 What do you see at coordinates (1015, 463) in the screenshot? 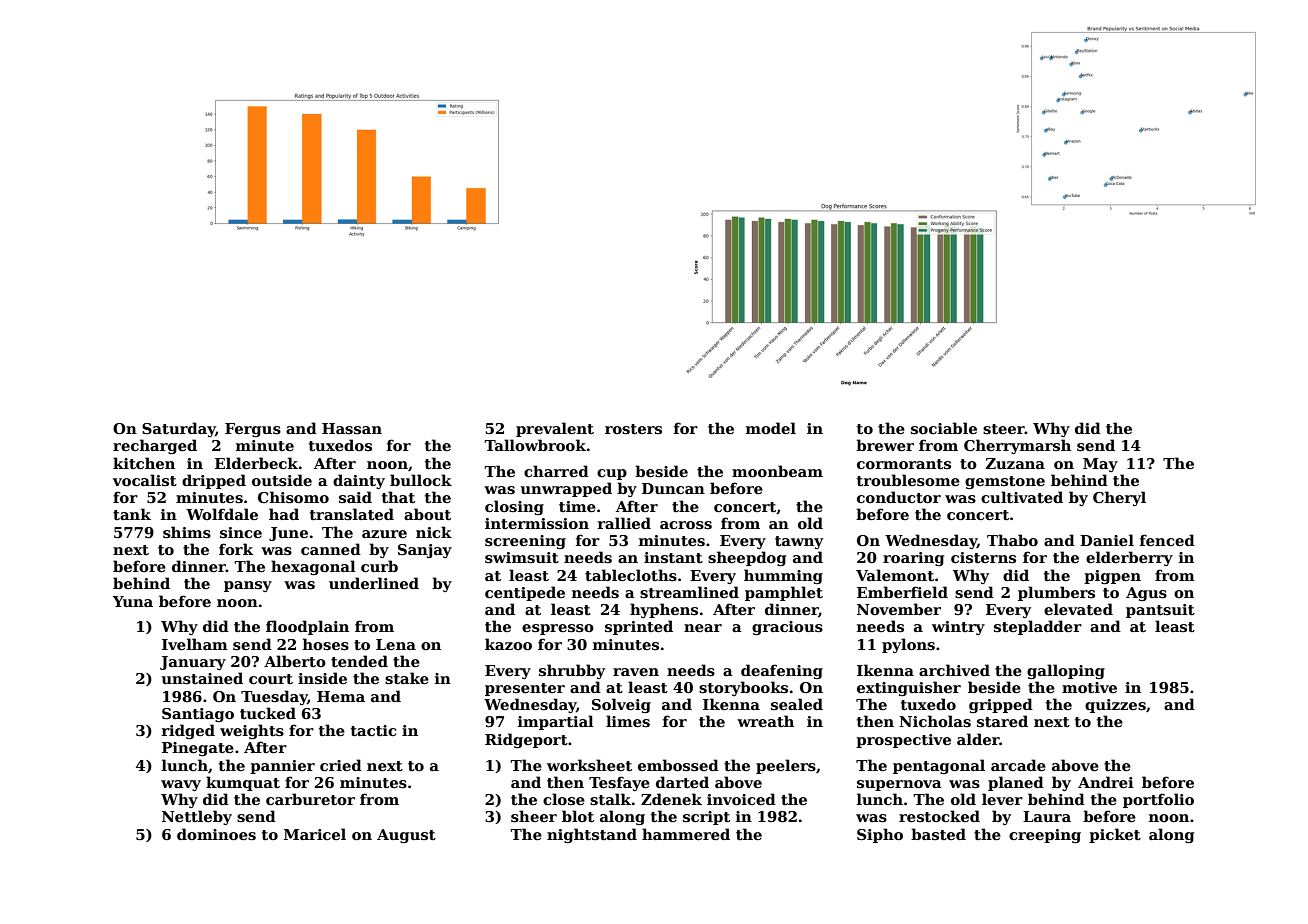
I see `Zuzana` at bounding box center [1015, 463].
